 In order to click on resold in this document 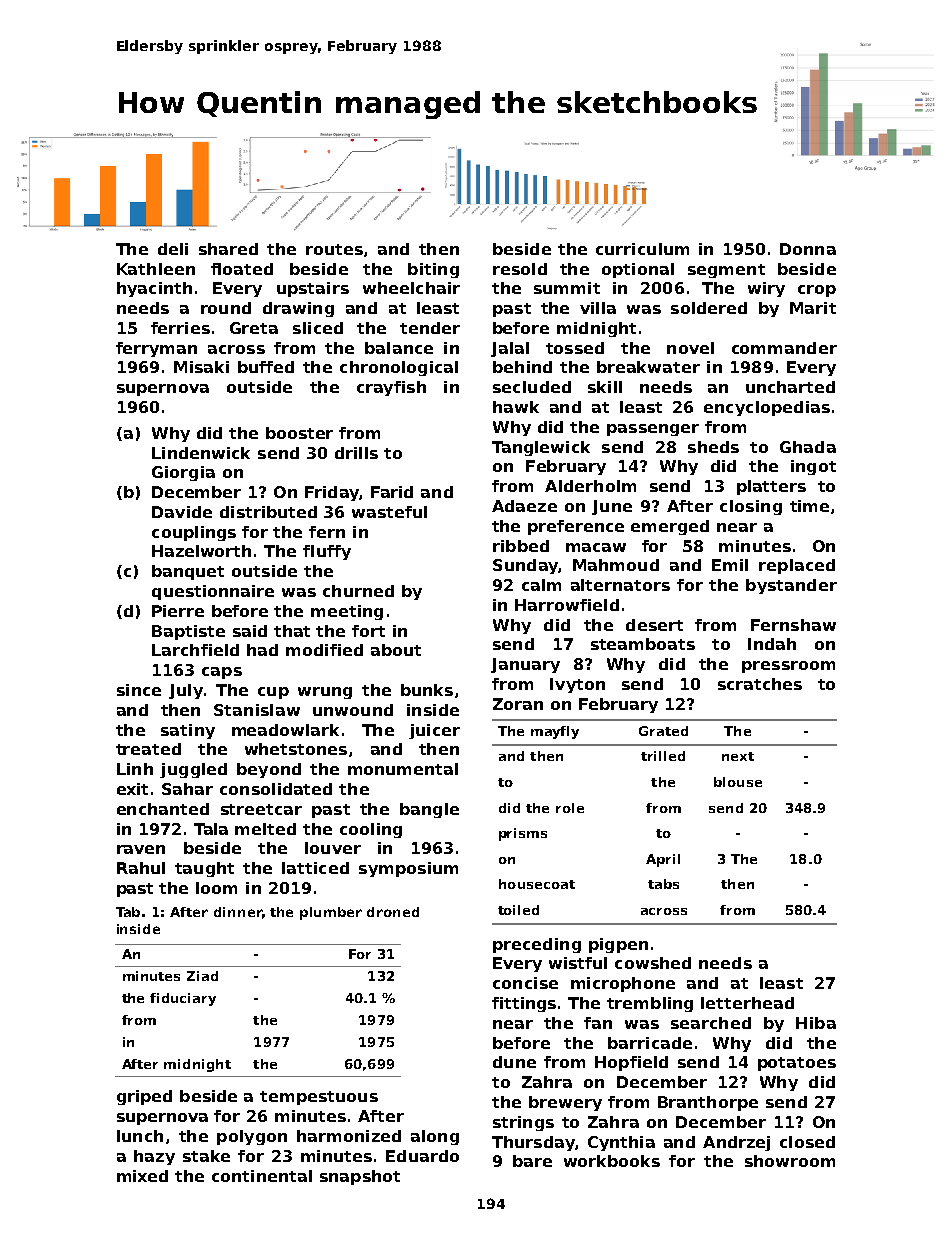, I will do `click(520, 269)`.
